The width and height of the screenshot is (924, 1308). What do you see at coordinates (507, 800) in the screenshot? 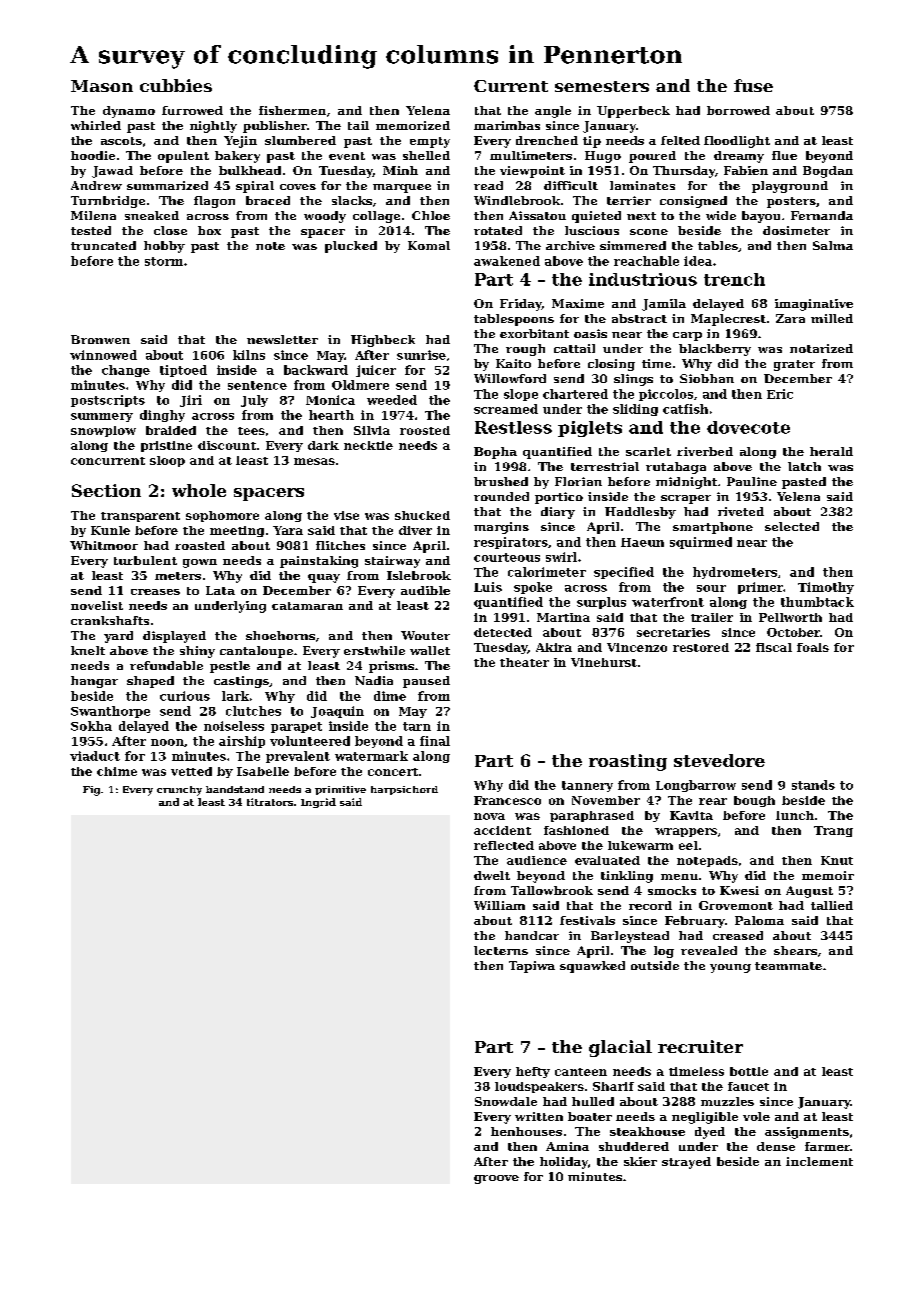
I see `Francesco` at bounding box center [507, 800].
